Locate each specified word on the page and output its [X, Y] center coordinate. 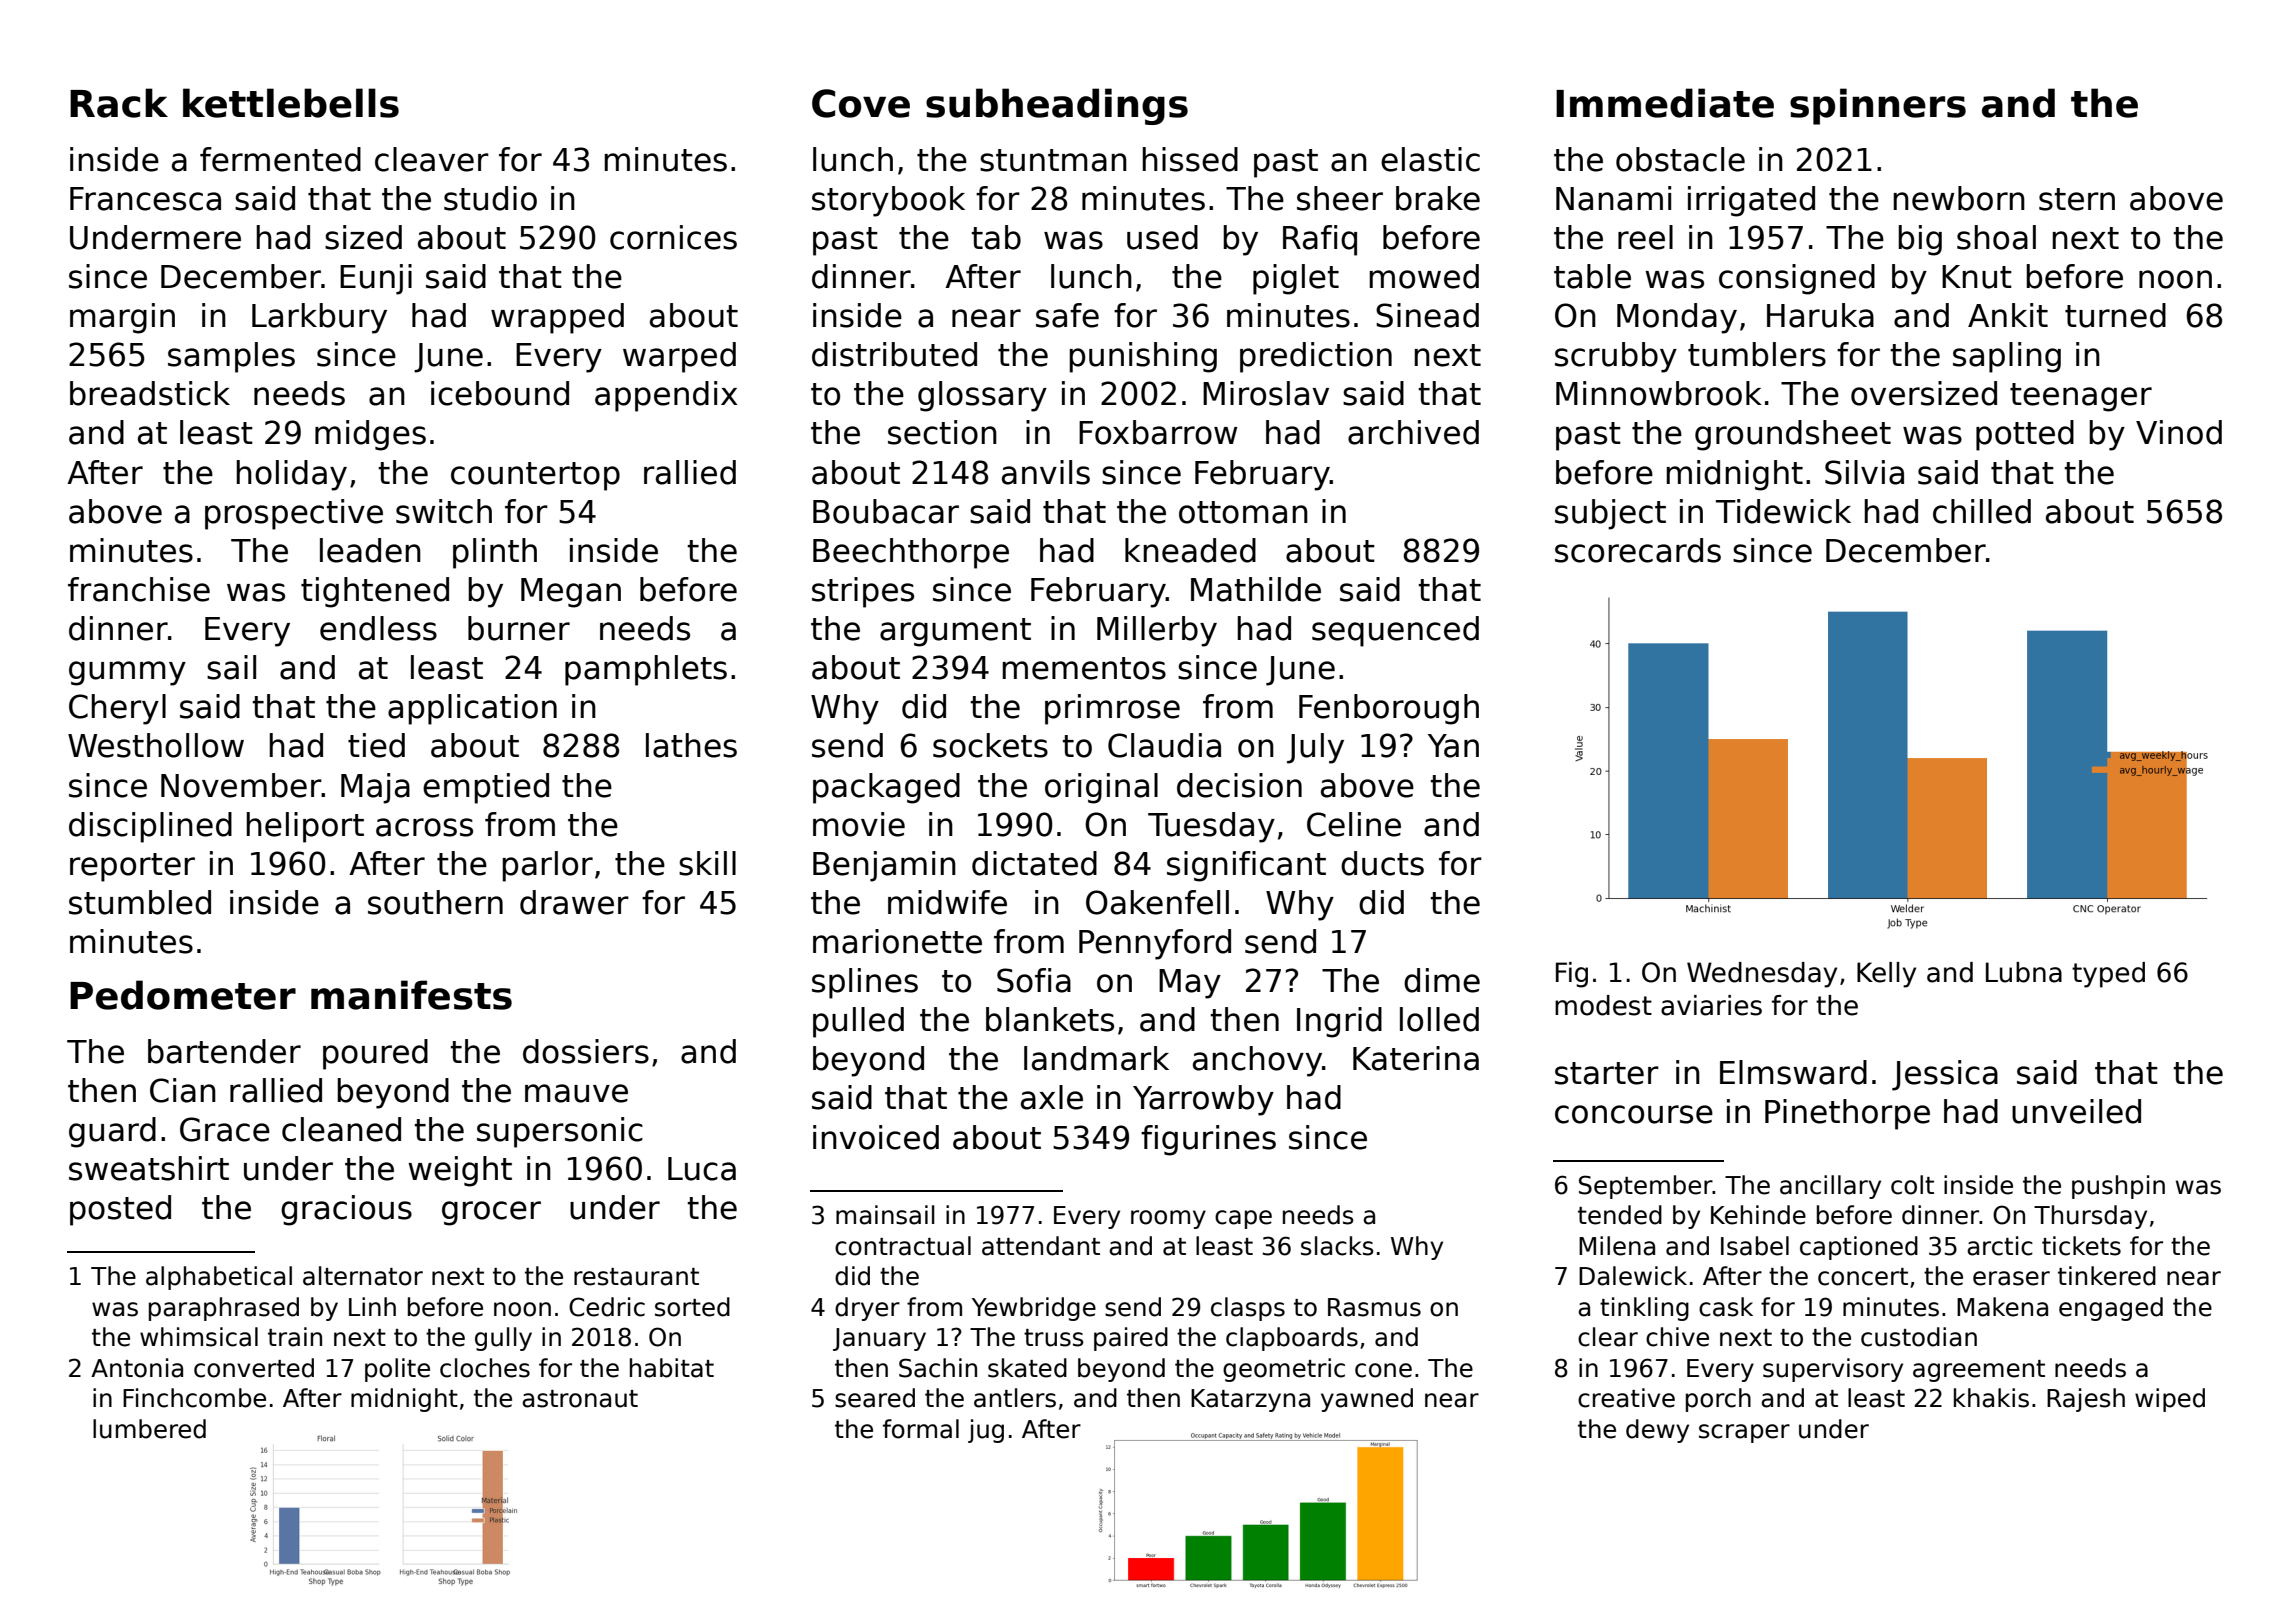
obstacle [1680, 159]
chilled [1982, 511]
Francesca [145, 199]
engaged [2111, 1309]
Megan [571, 593]
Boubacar [886, 511]
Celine [1354, 824]
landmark [1096, 1058]
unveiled [2076, 1111]
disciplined [150, 827]
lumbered [149, 1429]
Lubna [2024, 972]
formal [921, 1429]
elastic [1430, 159]
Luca [702, 1169]
